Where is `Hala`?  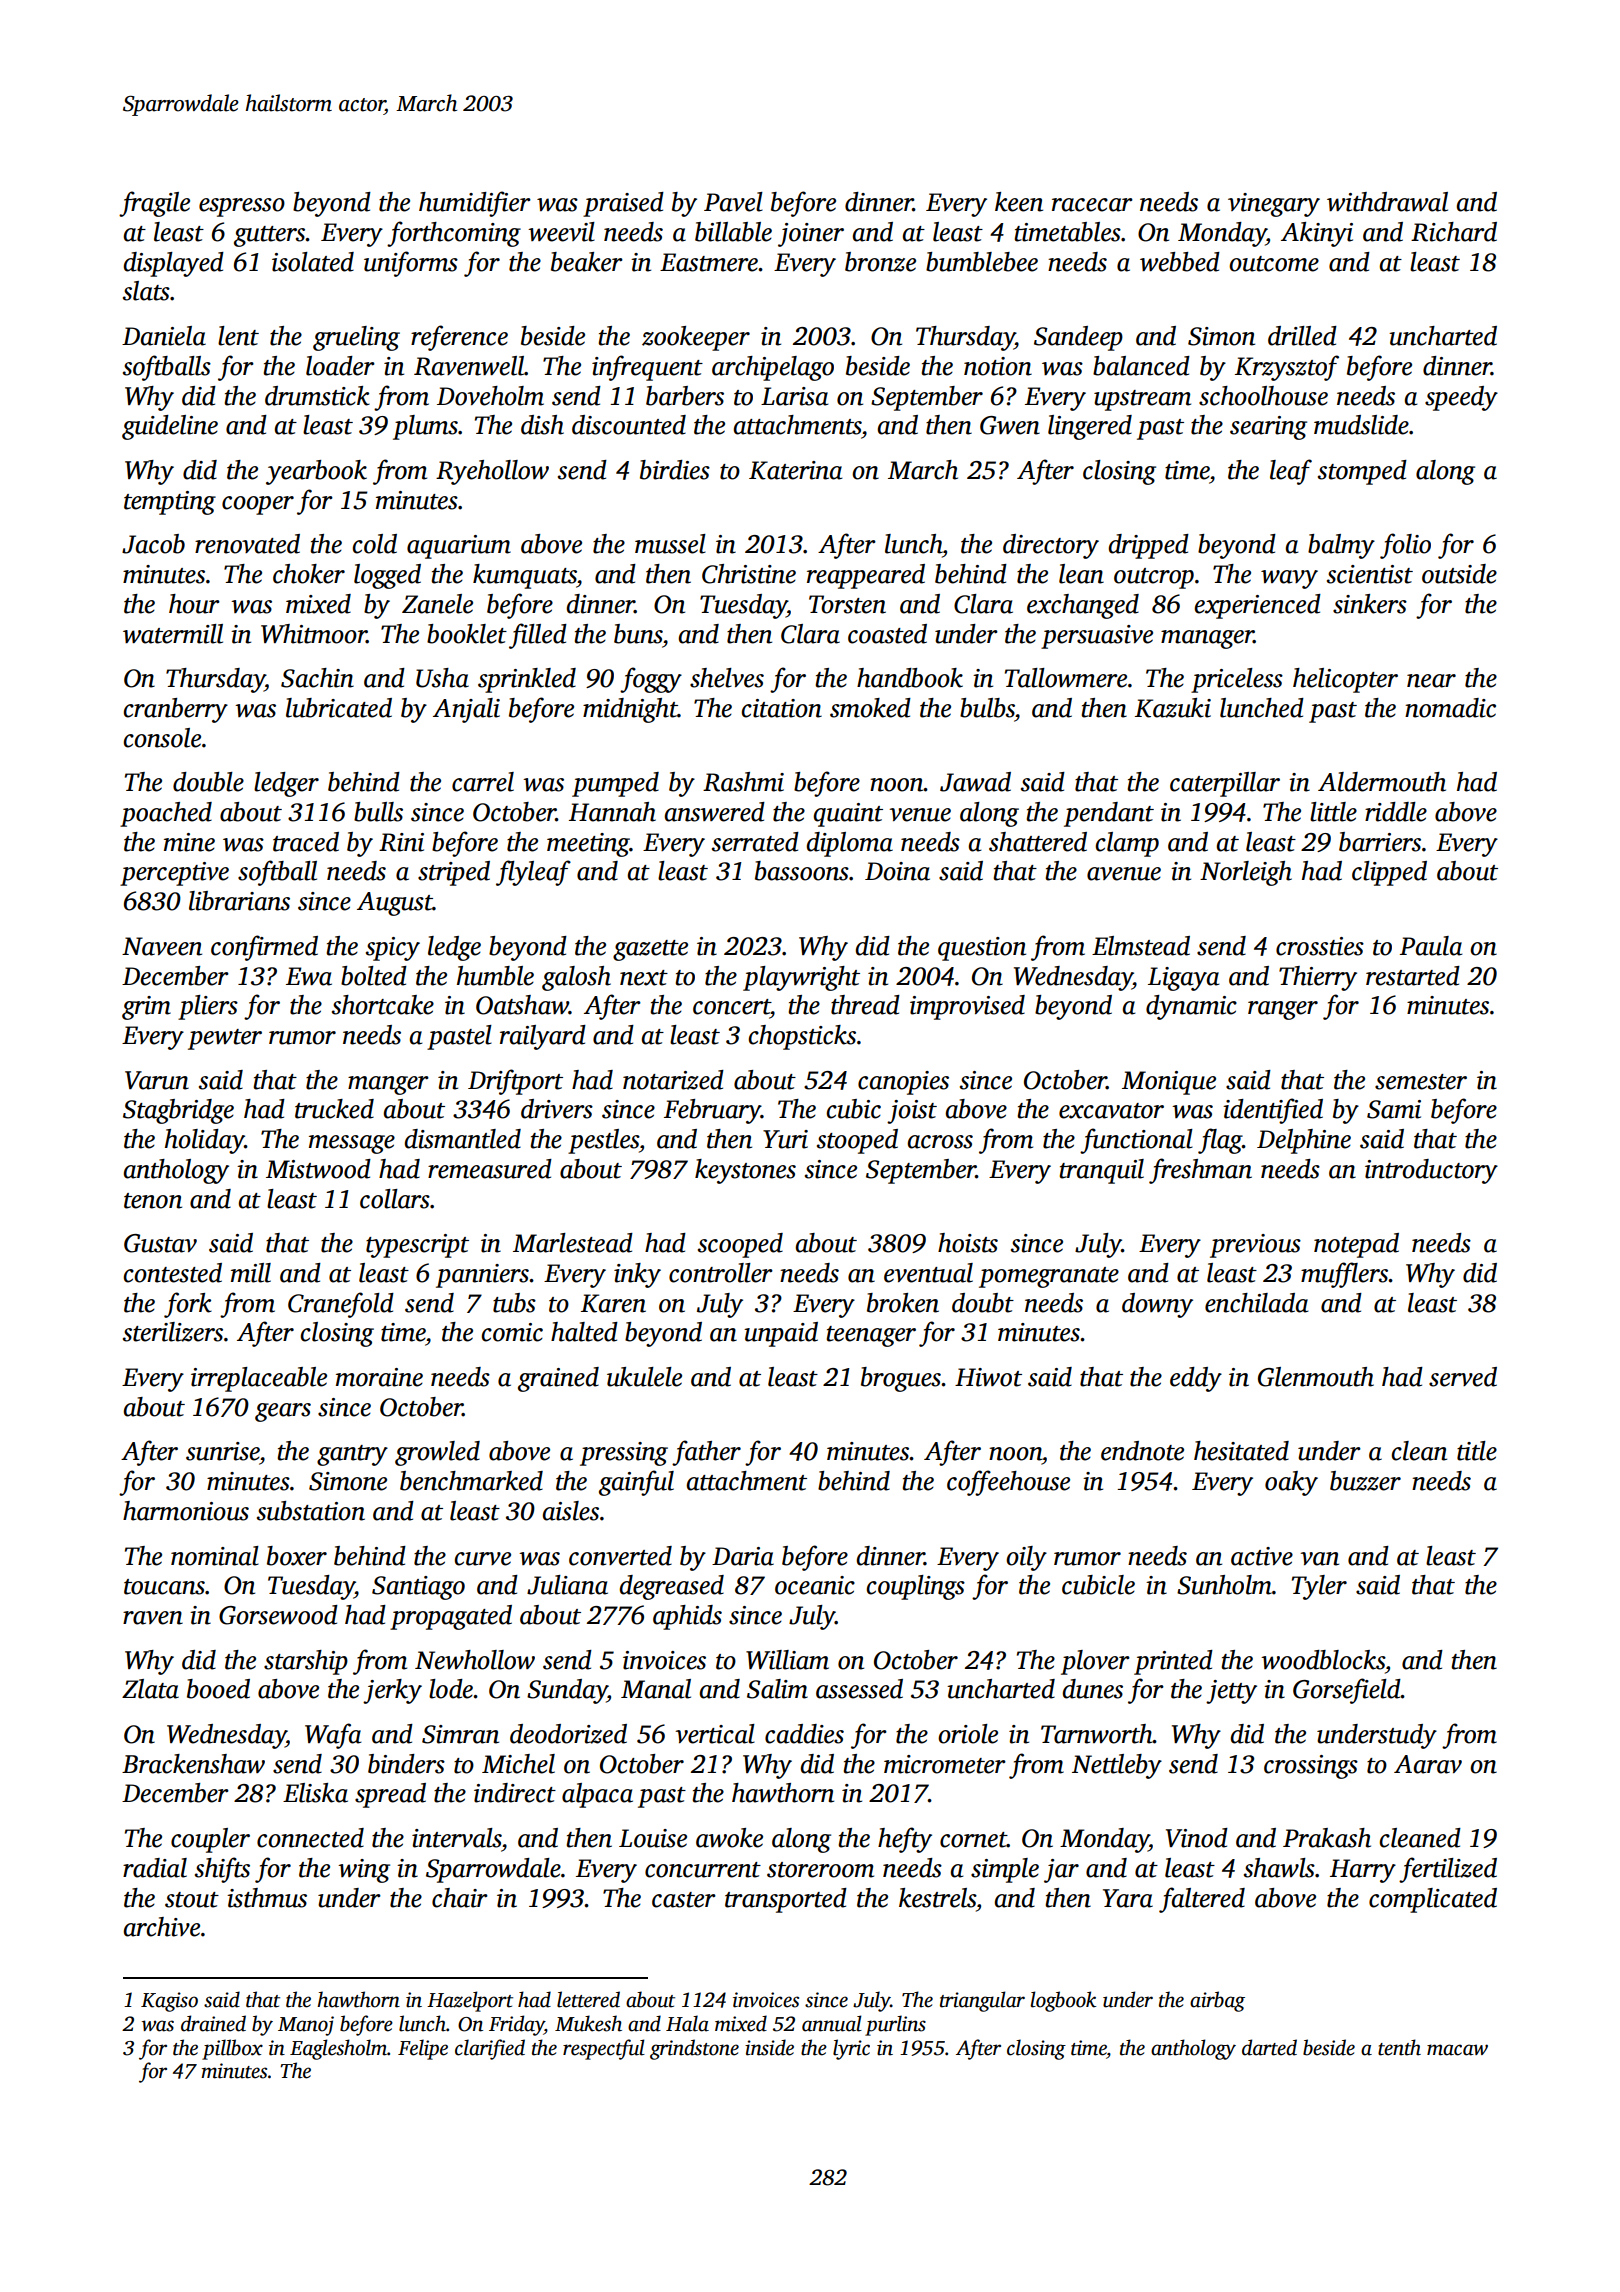
Hala is located at coordinates (687, 2023).
